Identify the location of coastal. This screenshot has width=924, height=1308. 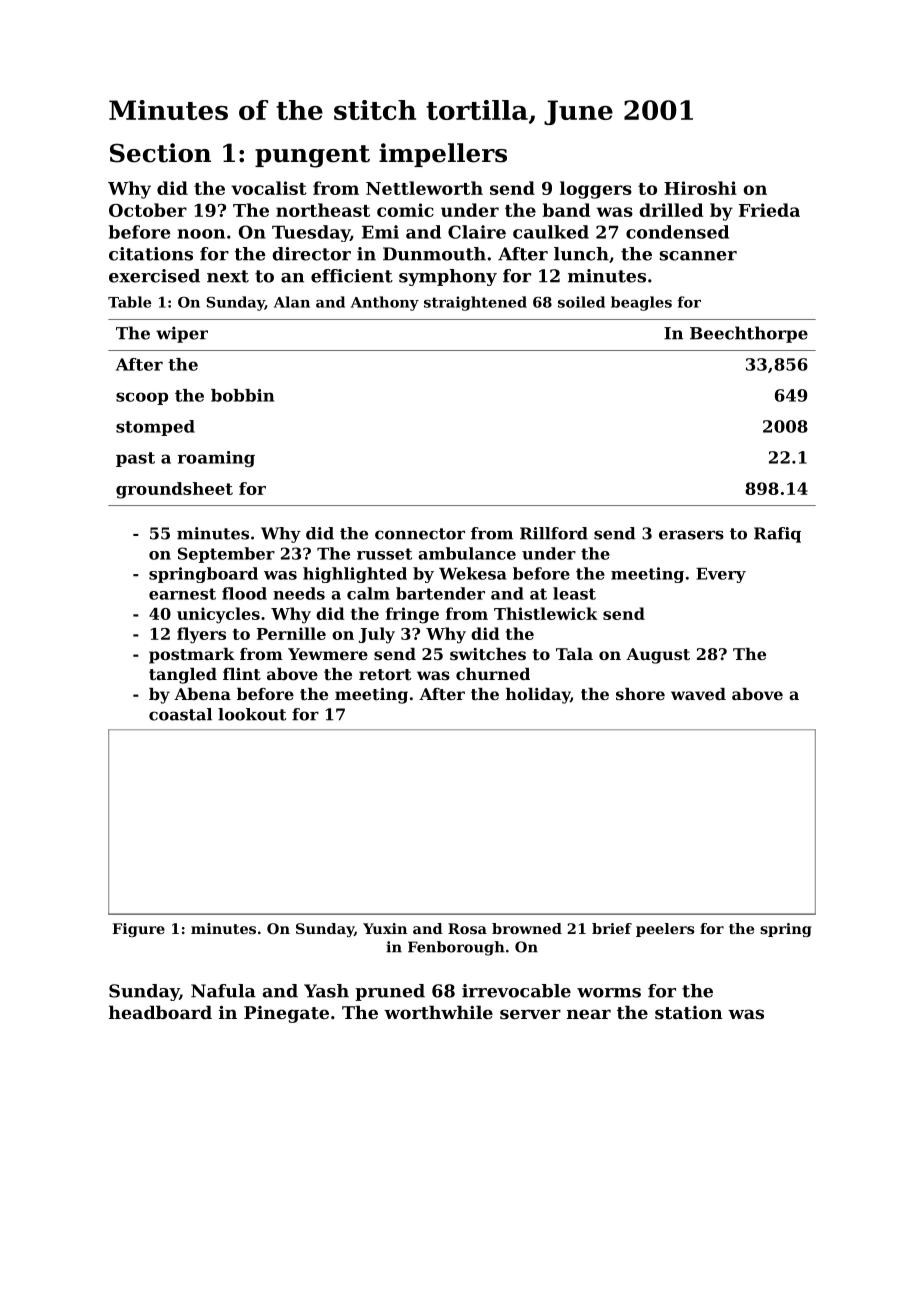
(180, 714).
